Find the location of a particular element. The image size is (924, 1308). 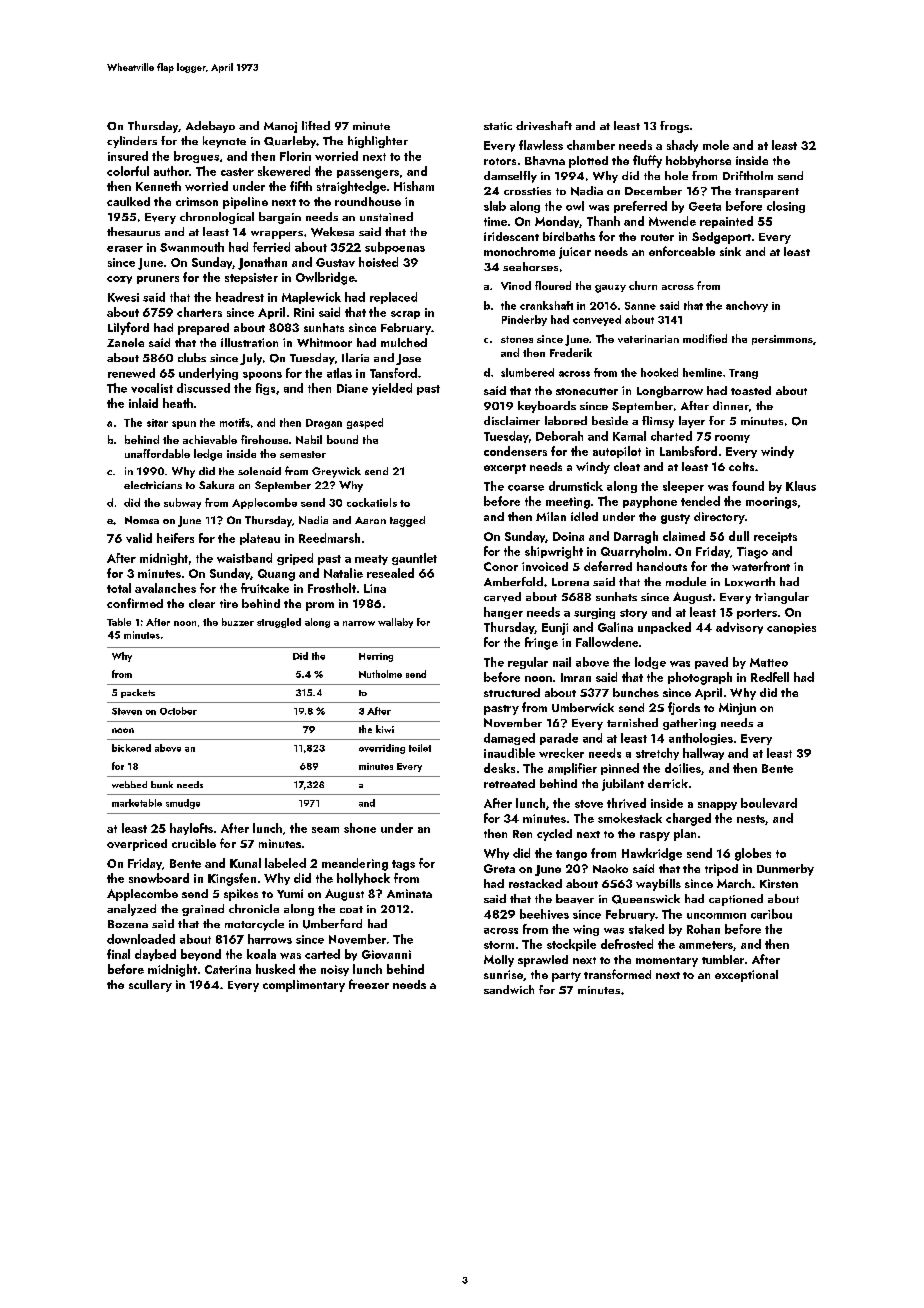

lifted is located at coordinates (316, 125).
